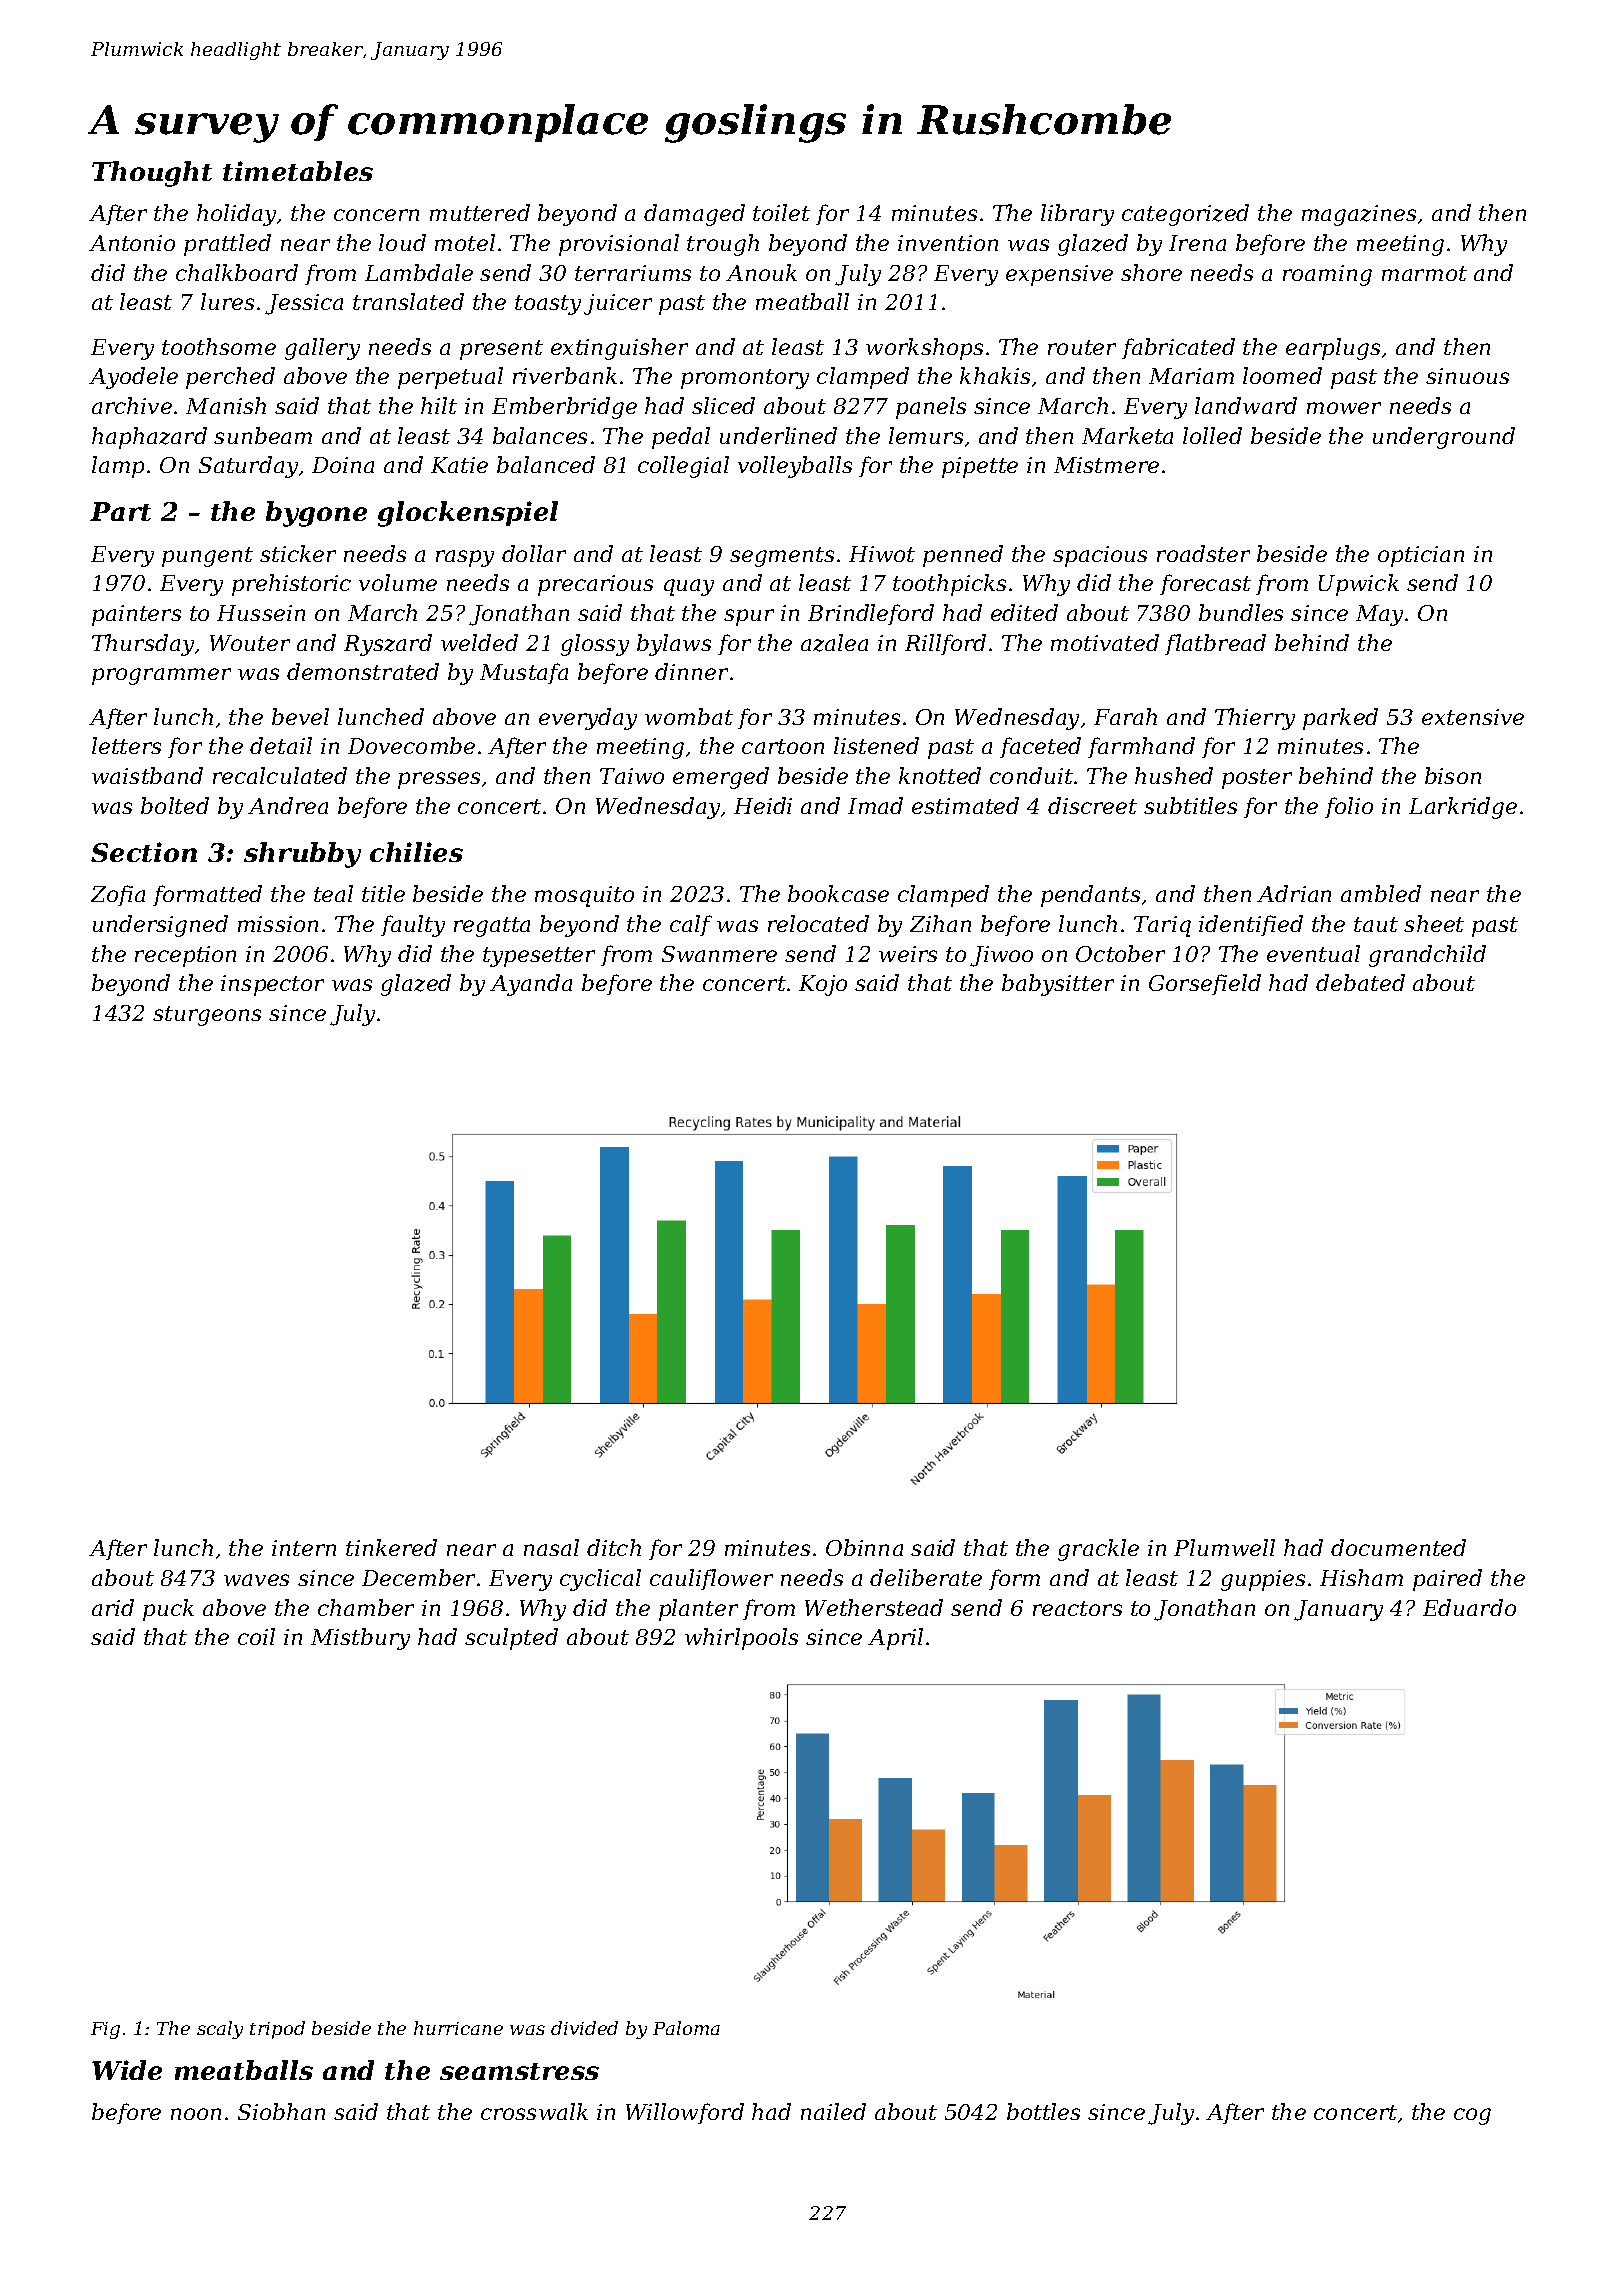 This screenshot has height=2292, width=1620. What do you see at coordinates (685, 2113) in the screenshot?
I see `Willowford` at bounding box center [685, 2113].
